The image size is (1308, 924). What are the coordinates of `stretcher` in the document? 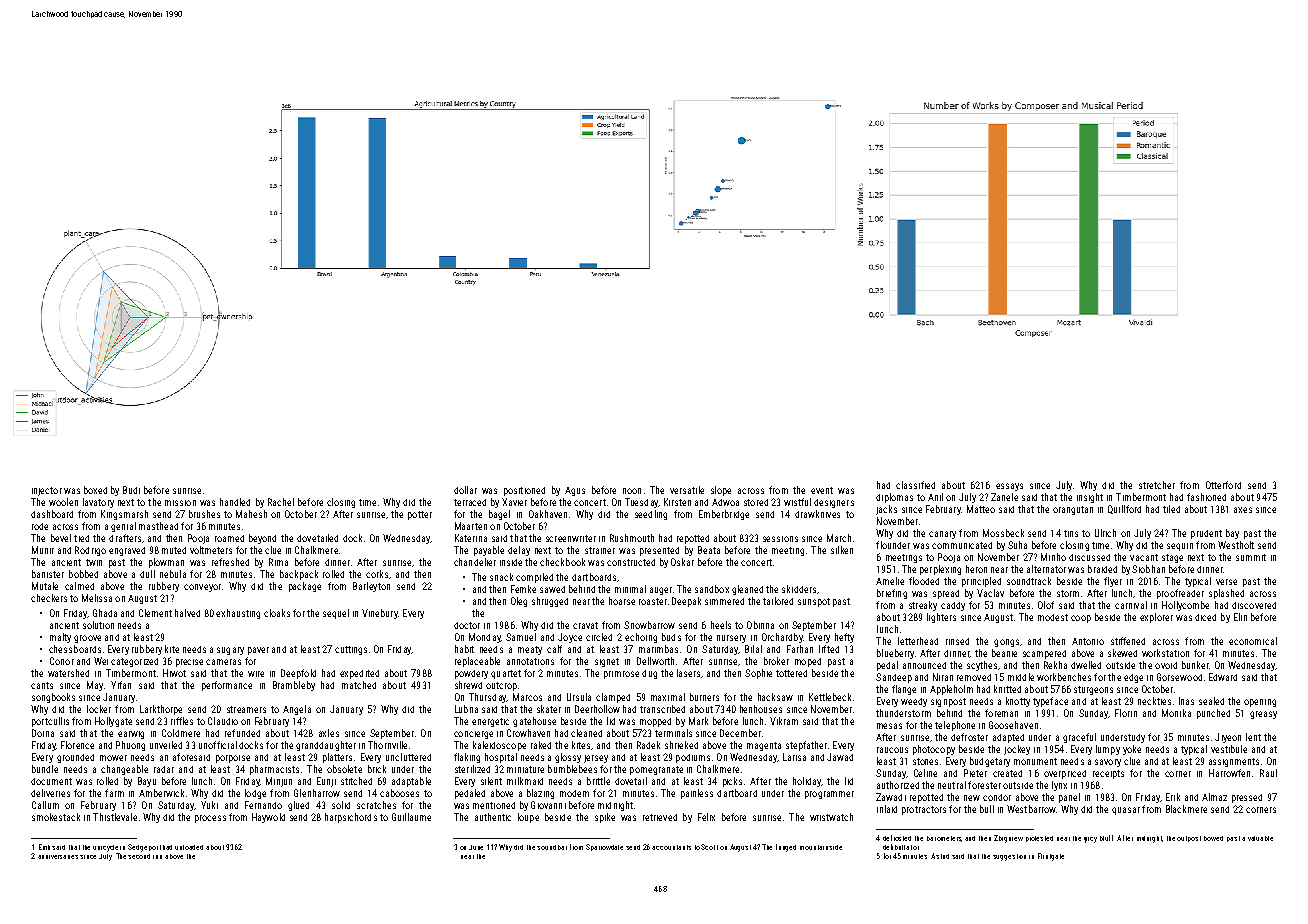 It's located at (1157, 485).
